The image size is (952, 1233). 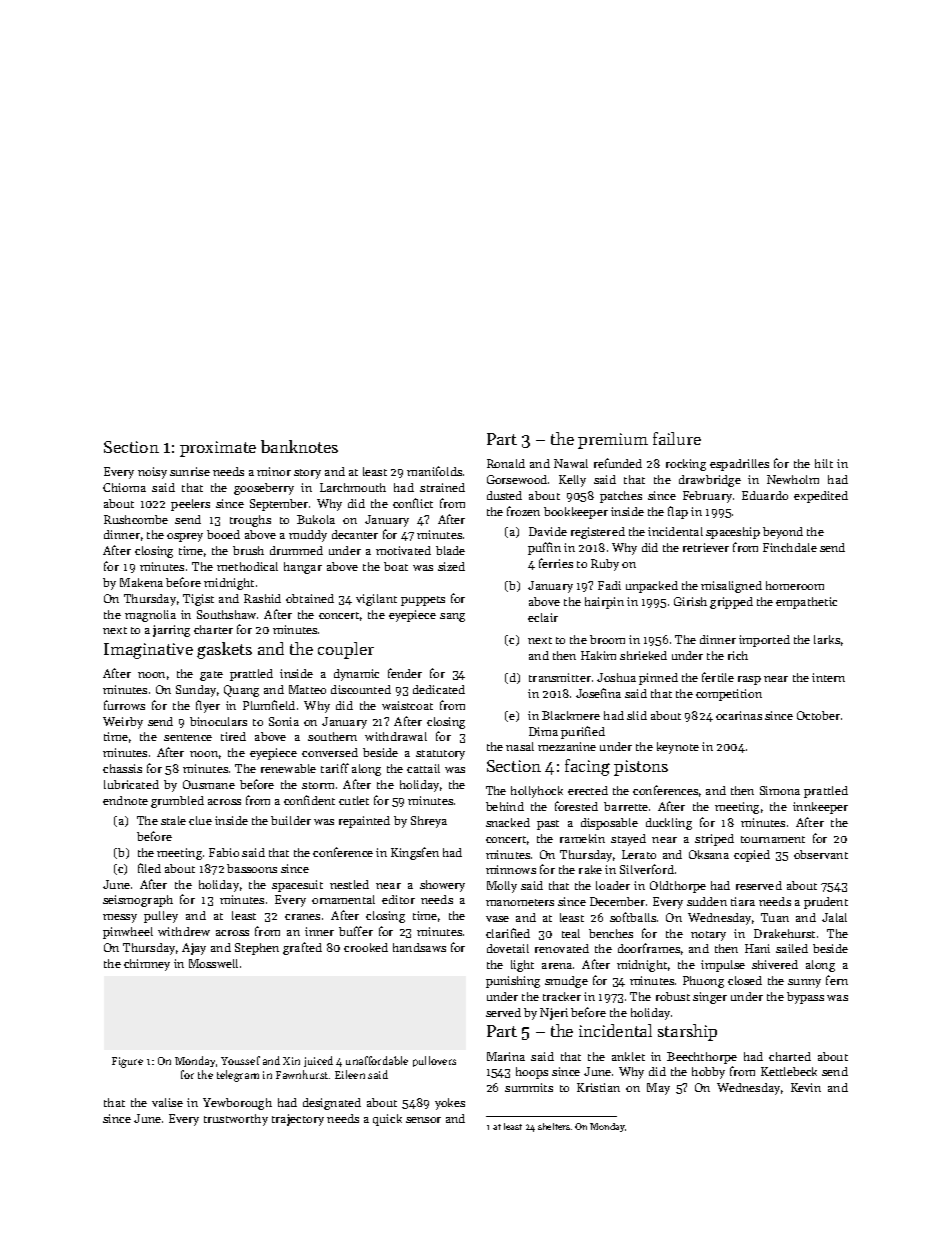 I want to click on failure, so click(x=677, y=438).
